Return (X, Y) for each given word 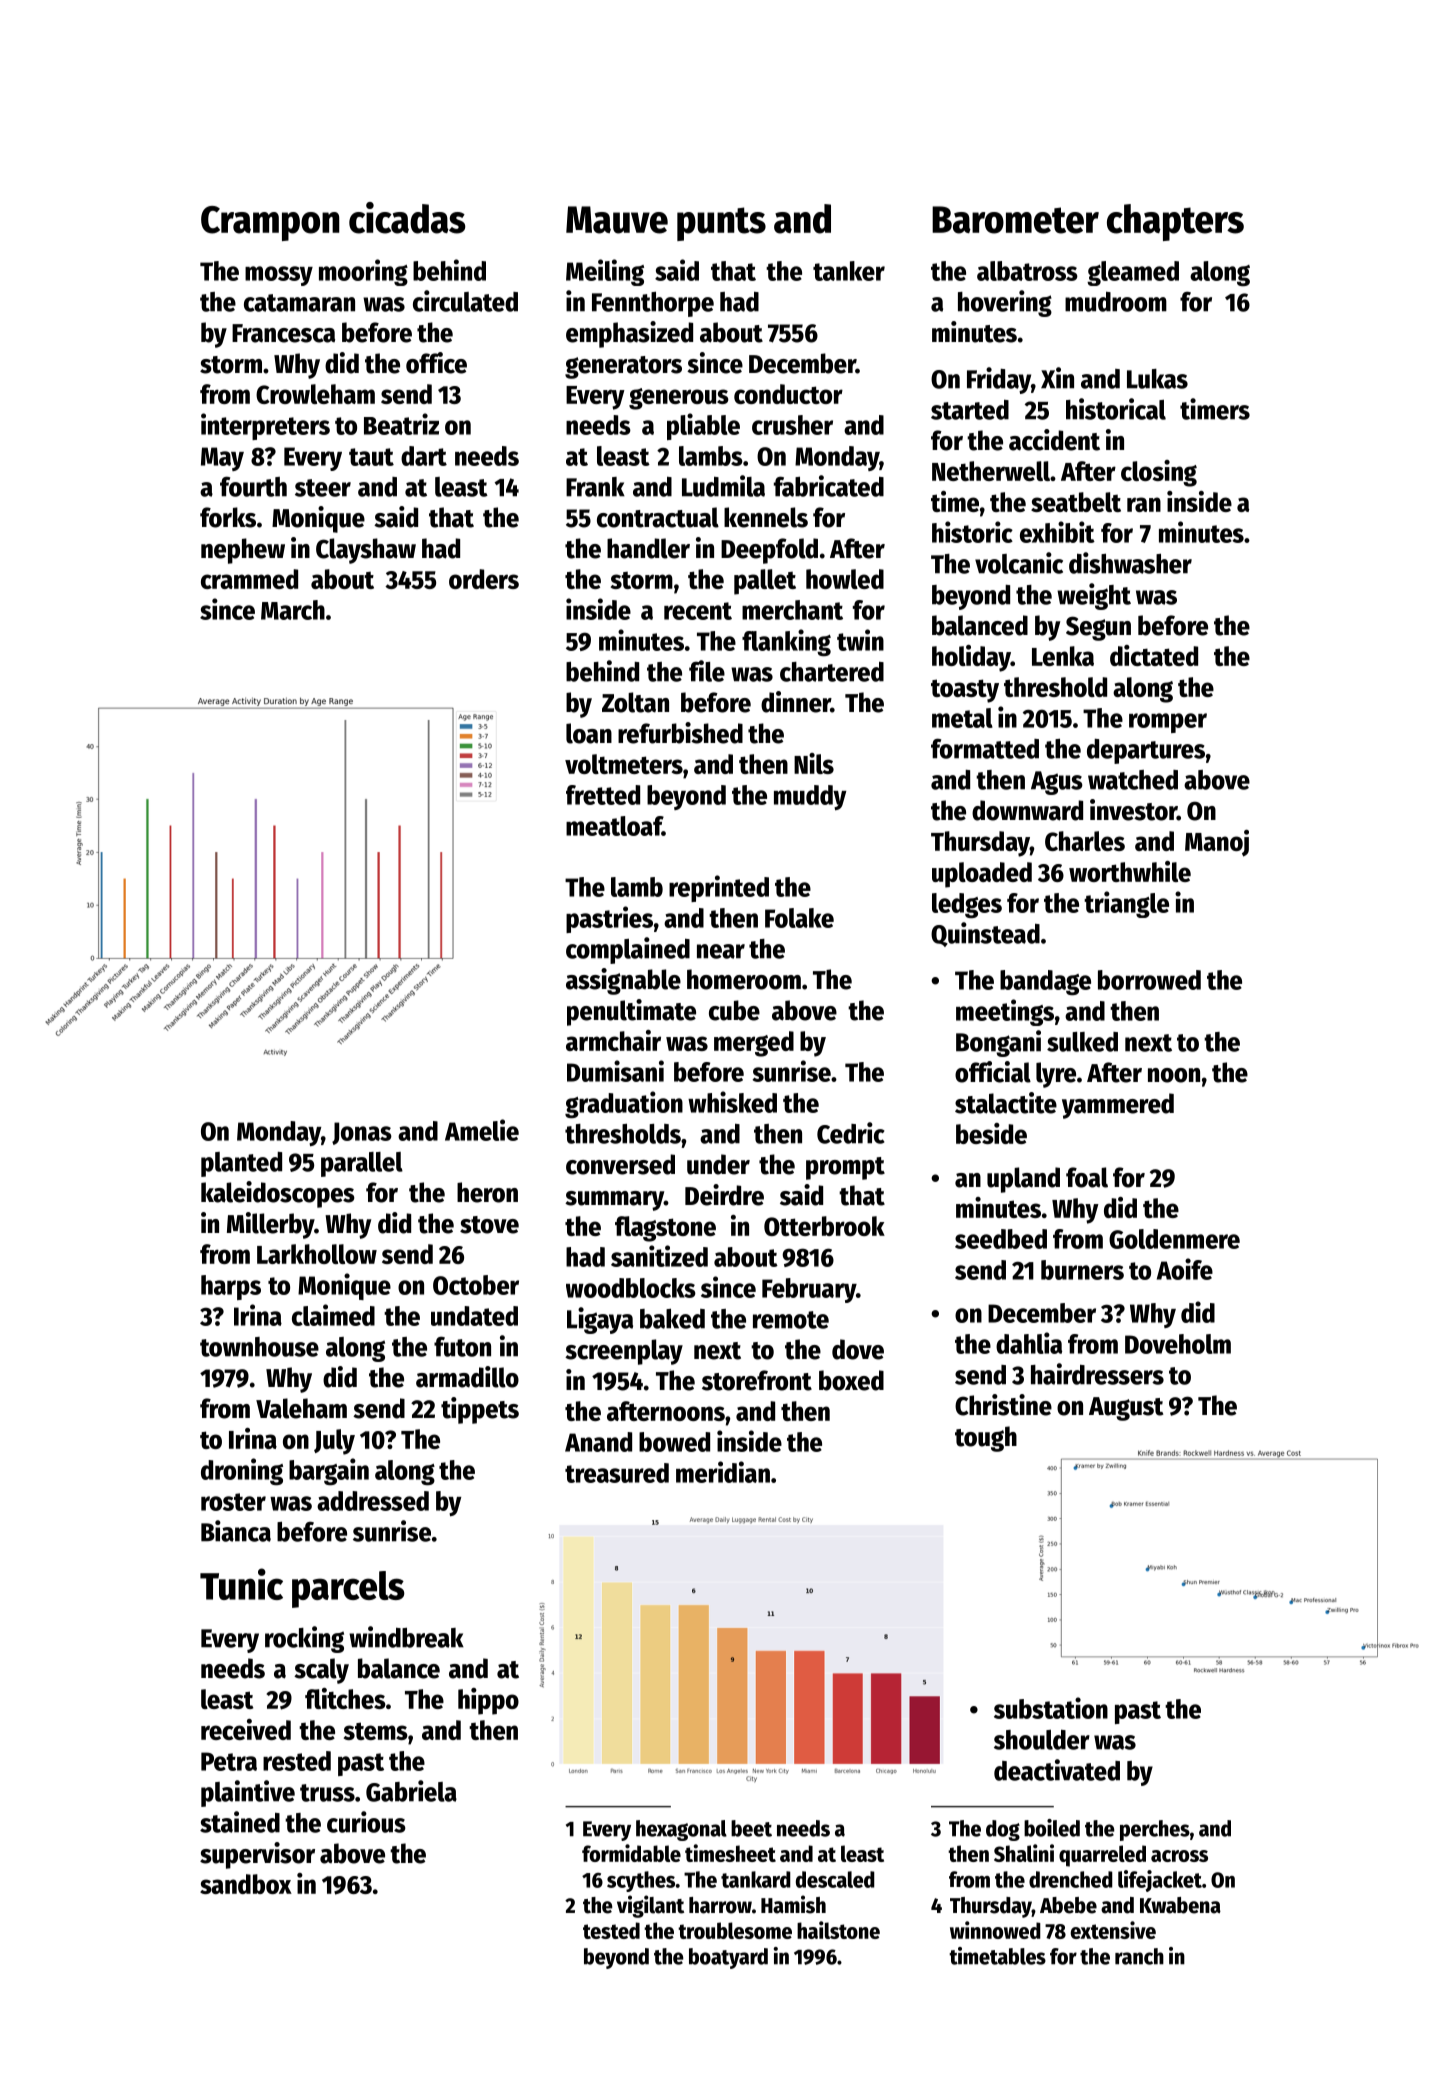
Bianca (236, 1531)
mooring (363, 272)
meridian (723, 1472)
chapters (1175, 222)
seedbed (1001, 1239)
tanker (849, 271)
